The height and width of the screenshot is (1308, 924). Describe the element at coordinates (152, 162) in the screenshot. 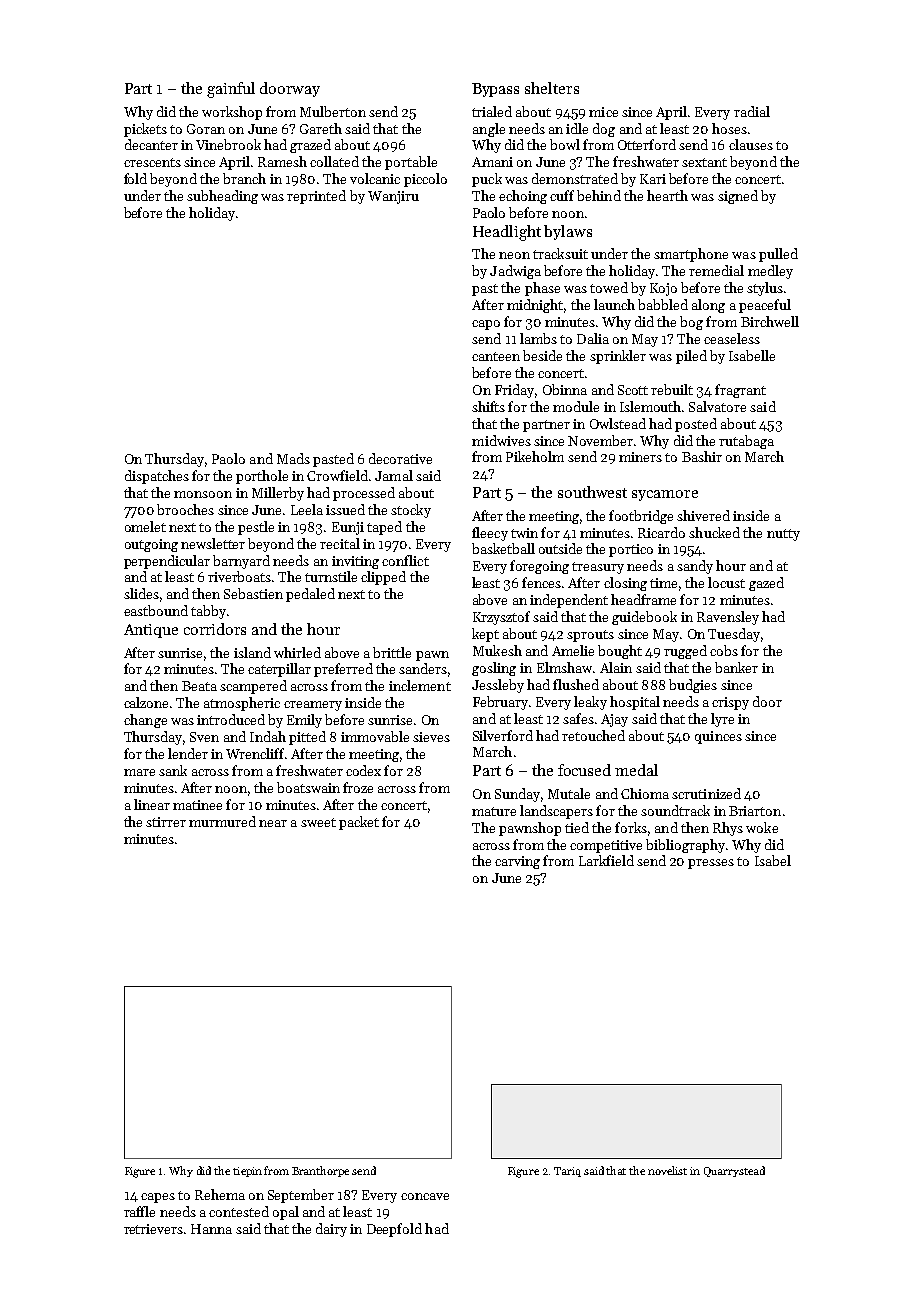

I see `crescents` at that location.
